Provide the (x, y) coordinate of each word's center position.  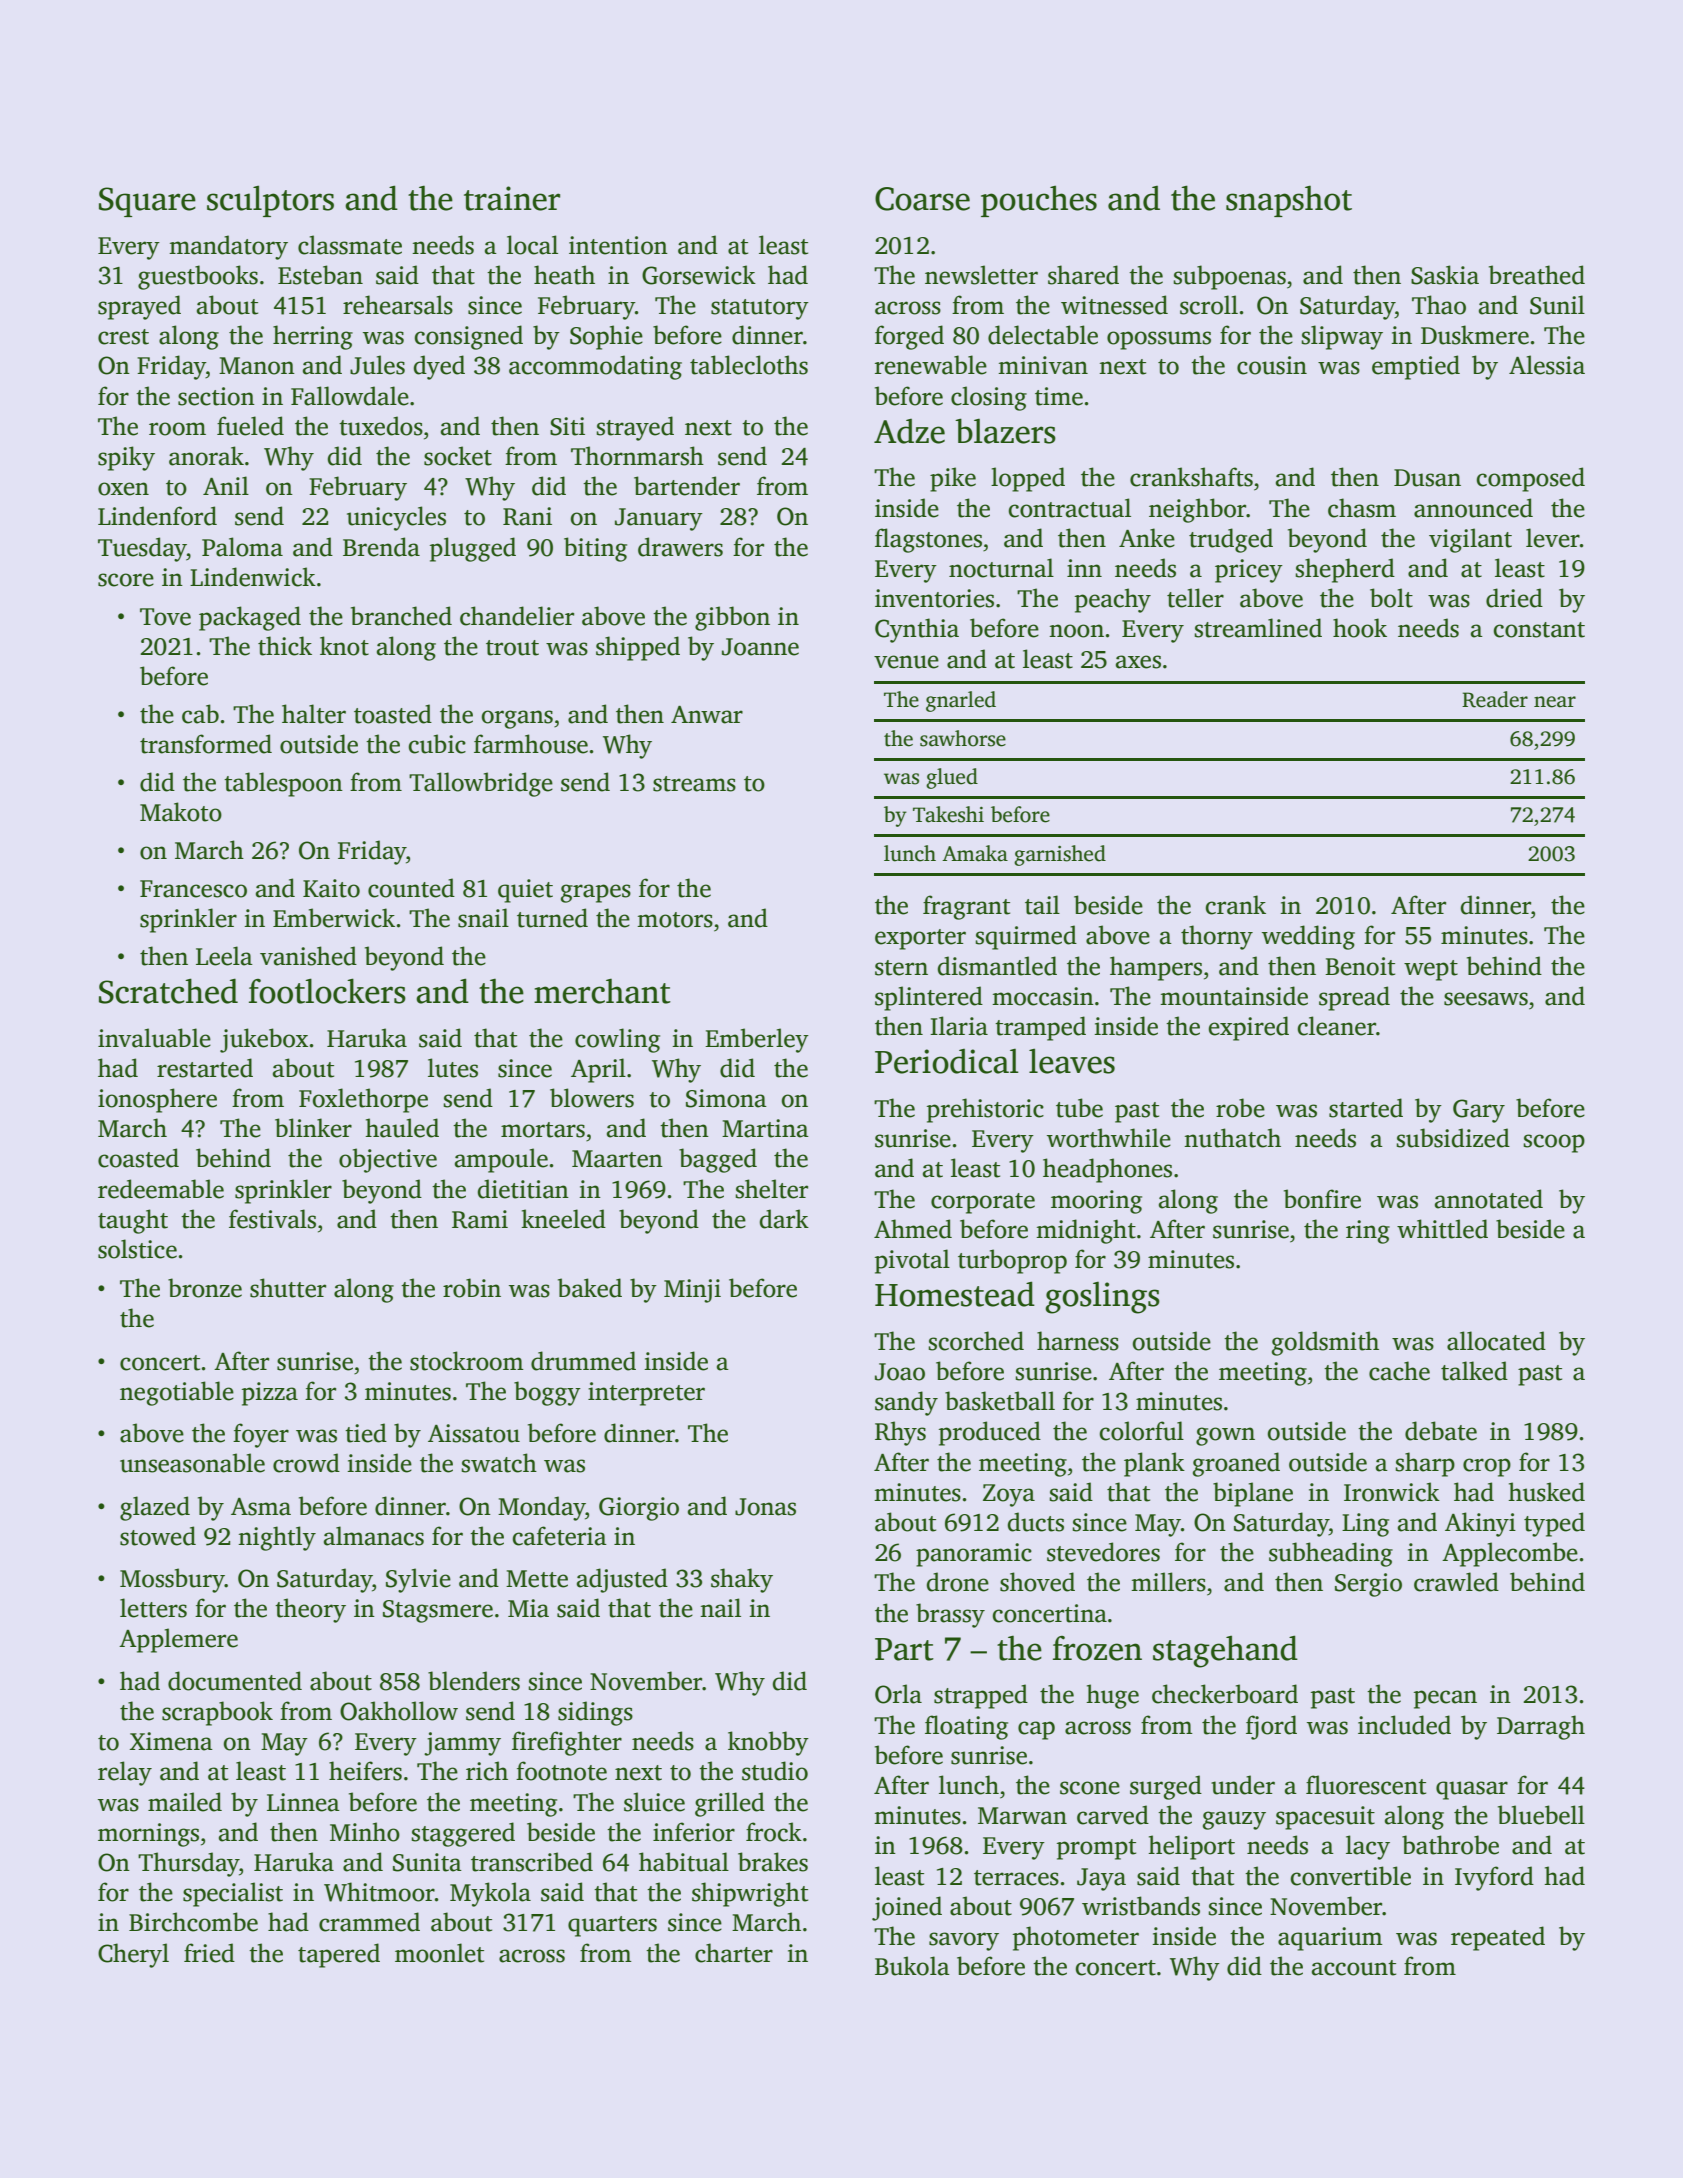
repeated (1498, 1938)
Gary (1479, 1111)
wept (1431, 970)
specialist (233, 1894)
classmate (350, 245)
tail (1042, 905)
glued (952, 778)
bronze (205, 1288)
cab (200, 714)
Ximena (171, 1741)
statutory (760, 309)
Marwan (1022, 1816)
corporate (983, 1203)
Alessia (1547, 365)
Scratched (168, 991)
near (1555, 702)
